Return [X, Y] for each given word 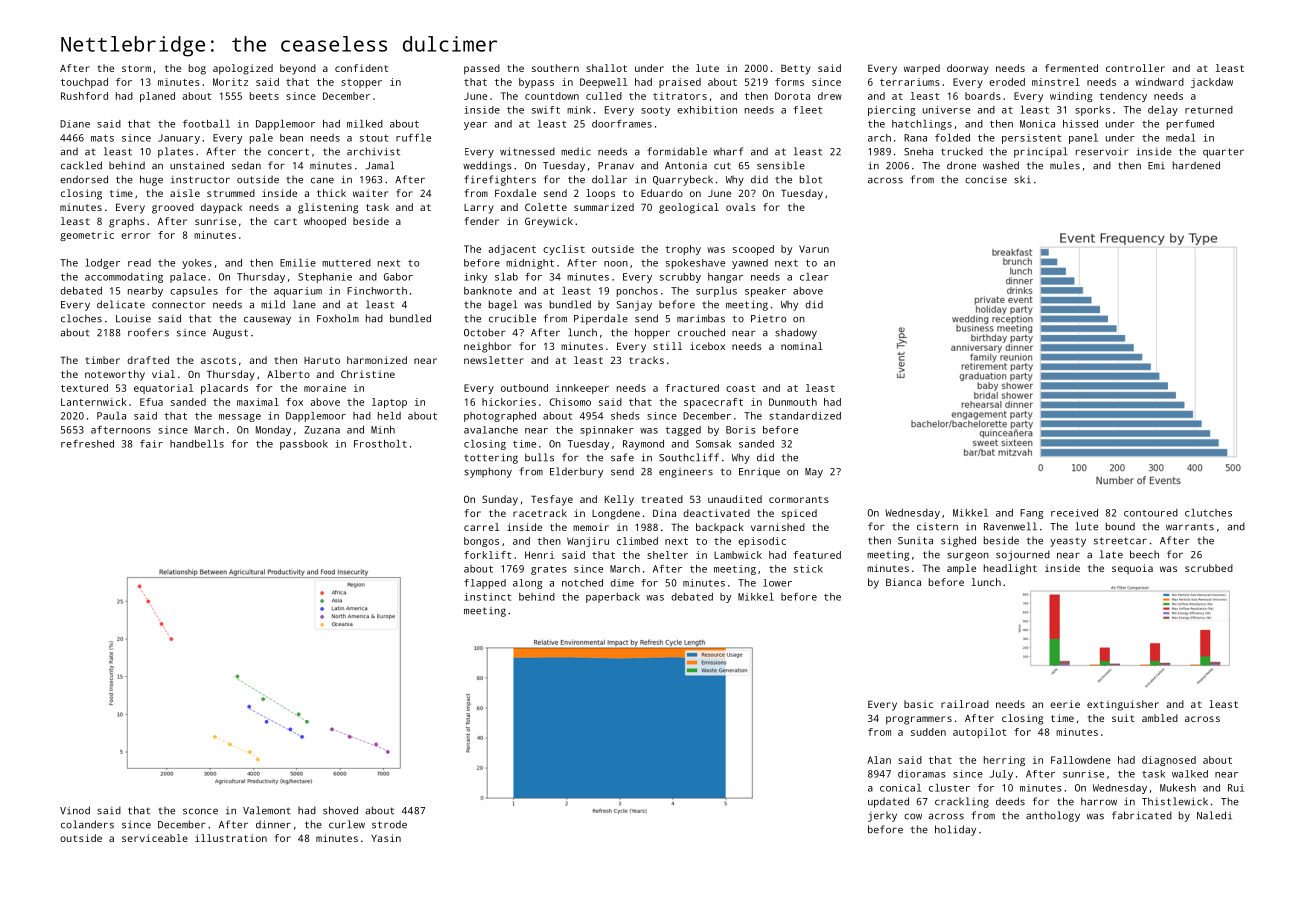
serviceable [155, 838]
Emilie [298, 263]
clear [814, 277]
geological [689, 208]
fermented [1071, 68]
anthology [1053, 816]
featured [817, 555]
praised [680, 83]
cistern [937, 527]
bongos [481, 542]
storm [136, 68]
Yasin [386, 838]
